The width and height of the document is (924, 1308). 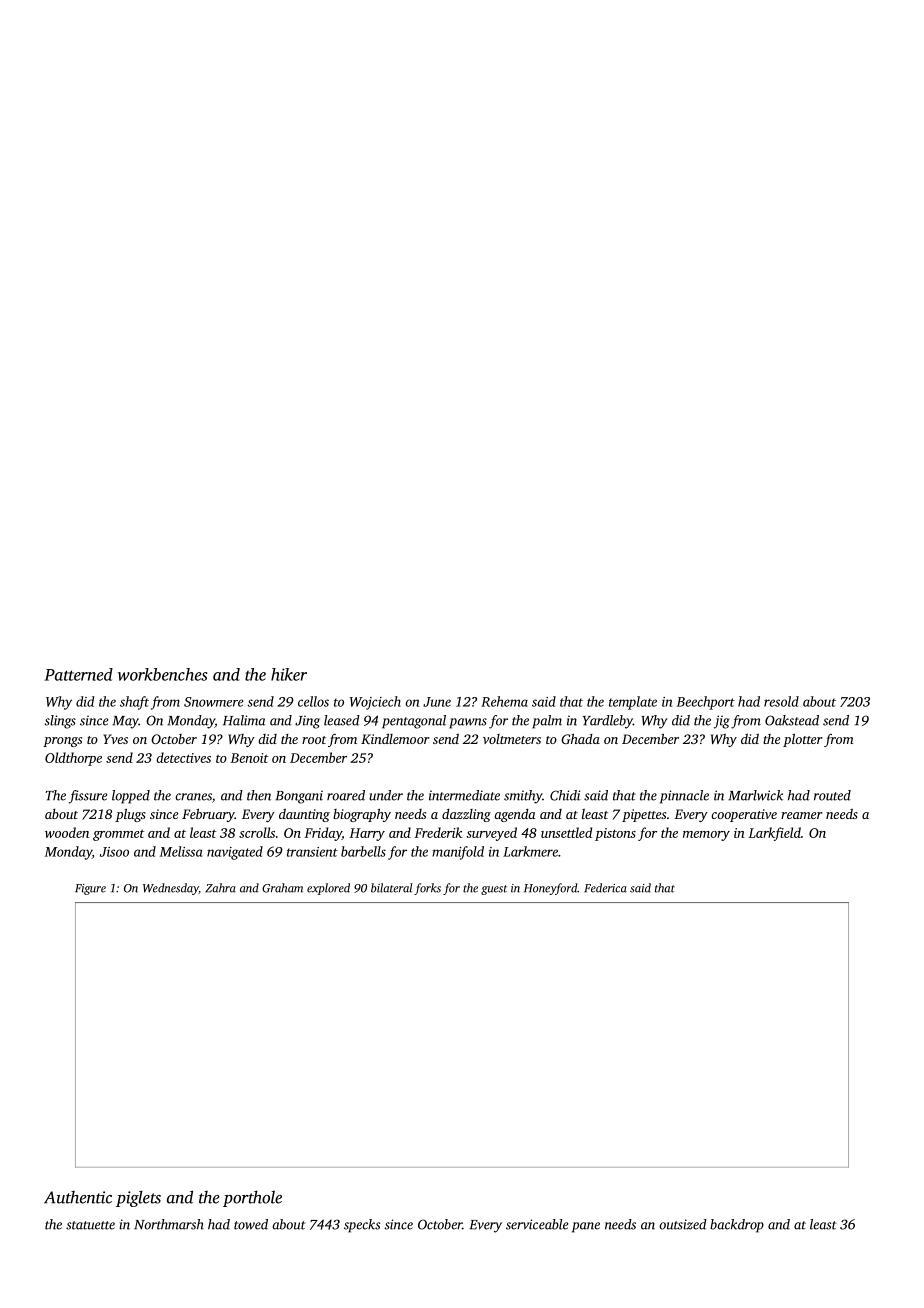 I want to click on hiker, so click(x=289, y=674).
